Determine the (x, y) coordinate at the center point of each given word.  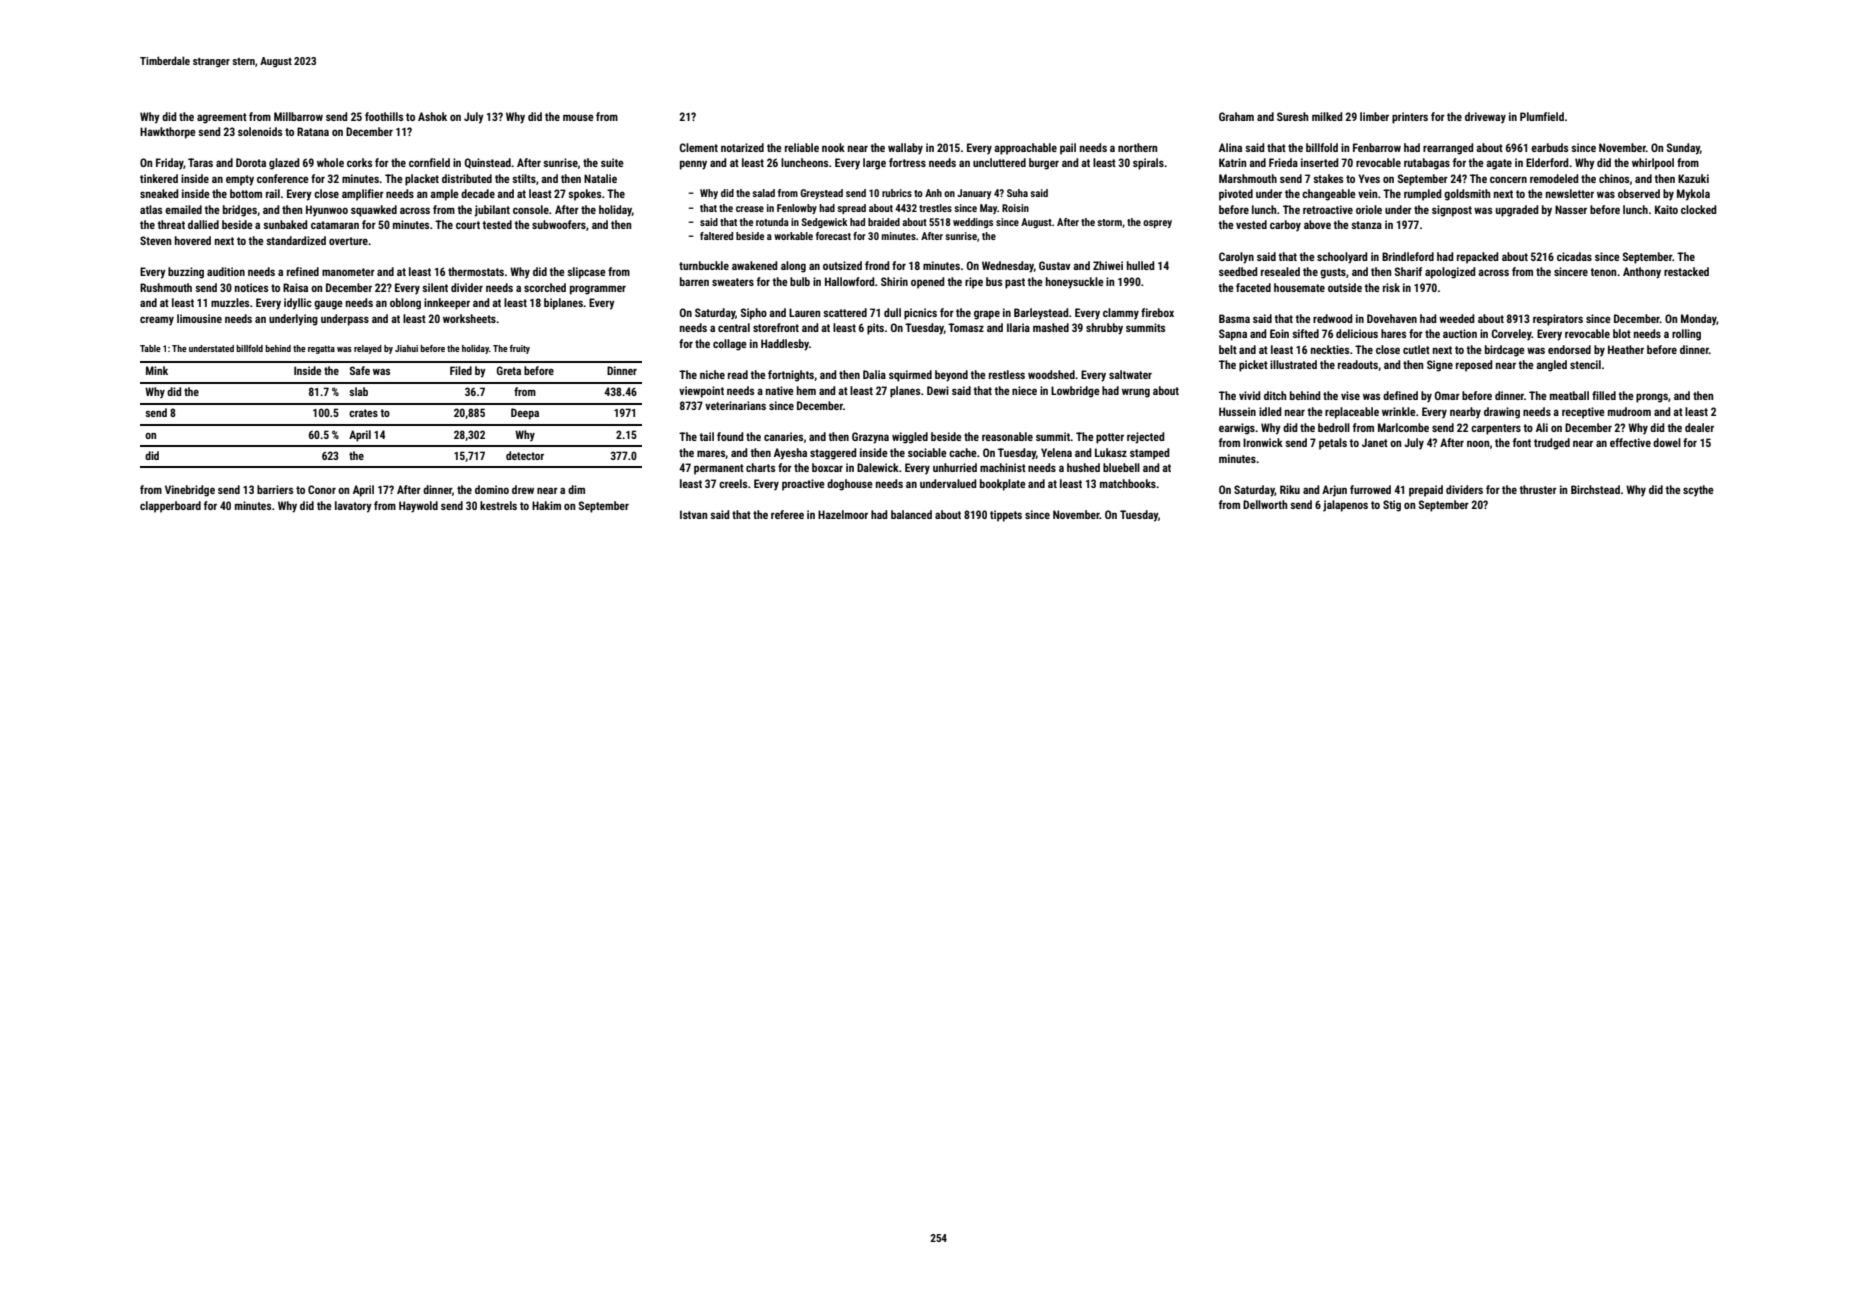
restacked (1686, 271)
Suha (1017, 193)
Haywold (418, 507)
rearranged (1448, 149)
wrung (1136, 393)
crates (363, 413)
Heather (1626, 349)
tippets (1006, 516)
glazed (284, 164)
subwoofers (559, 224)
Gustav (1055, 265)
